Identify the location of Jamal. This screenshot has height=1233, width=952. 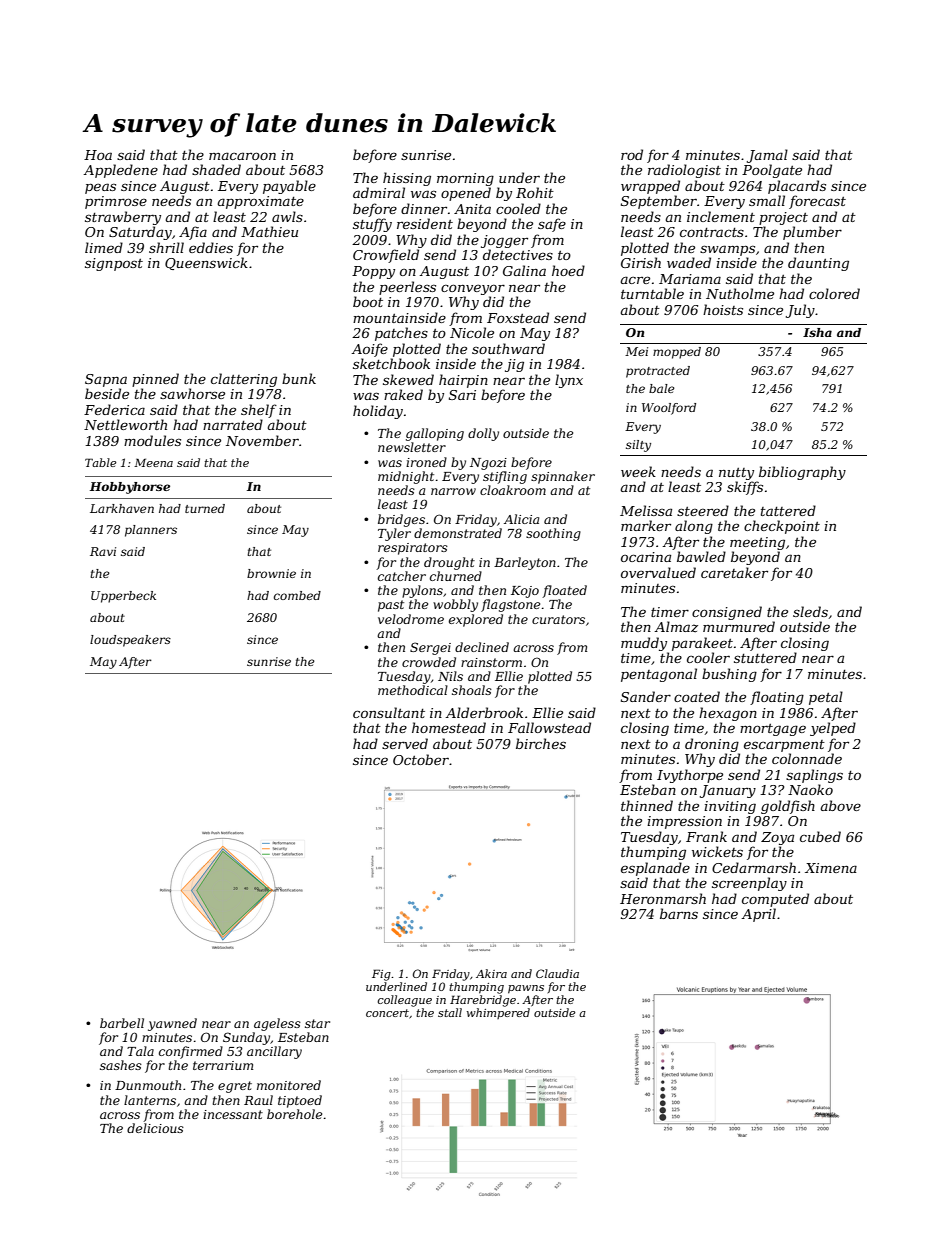
(767, 156).
